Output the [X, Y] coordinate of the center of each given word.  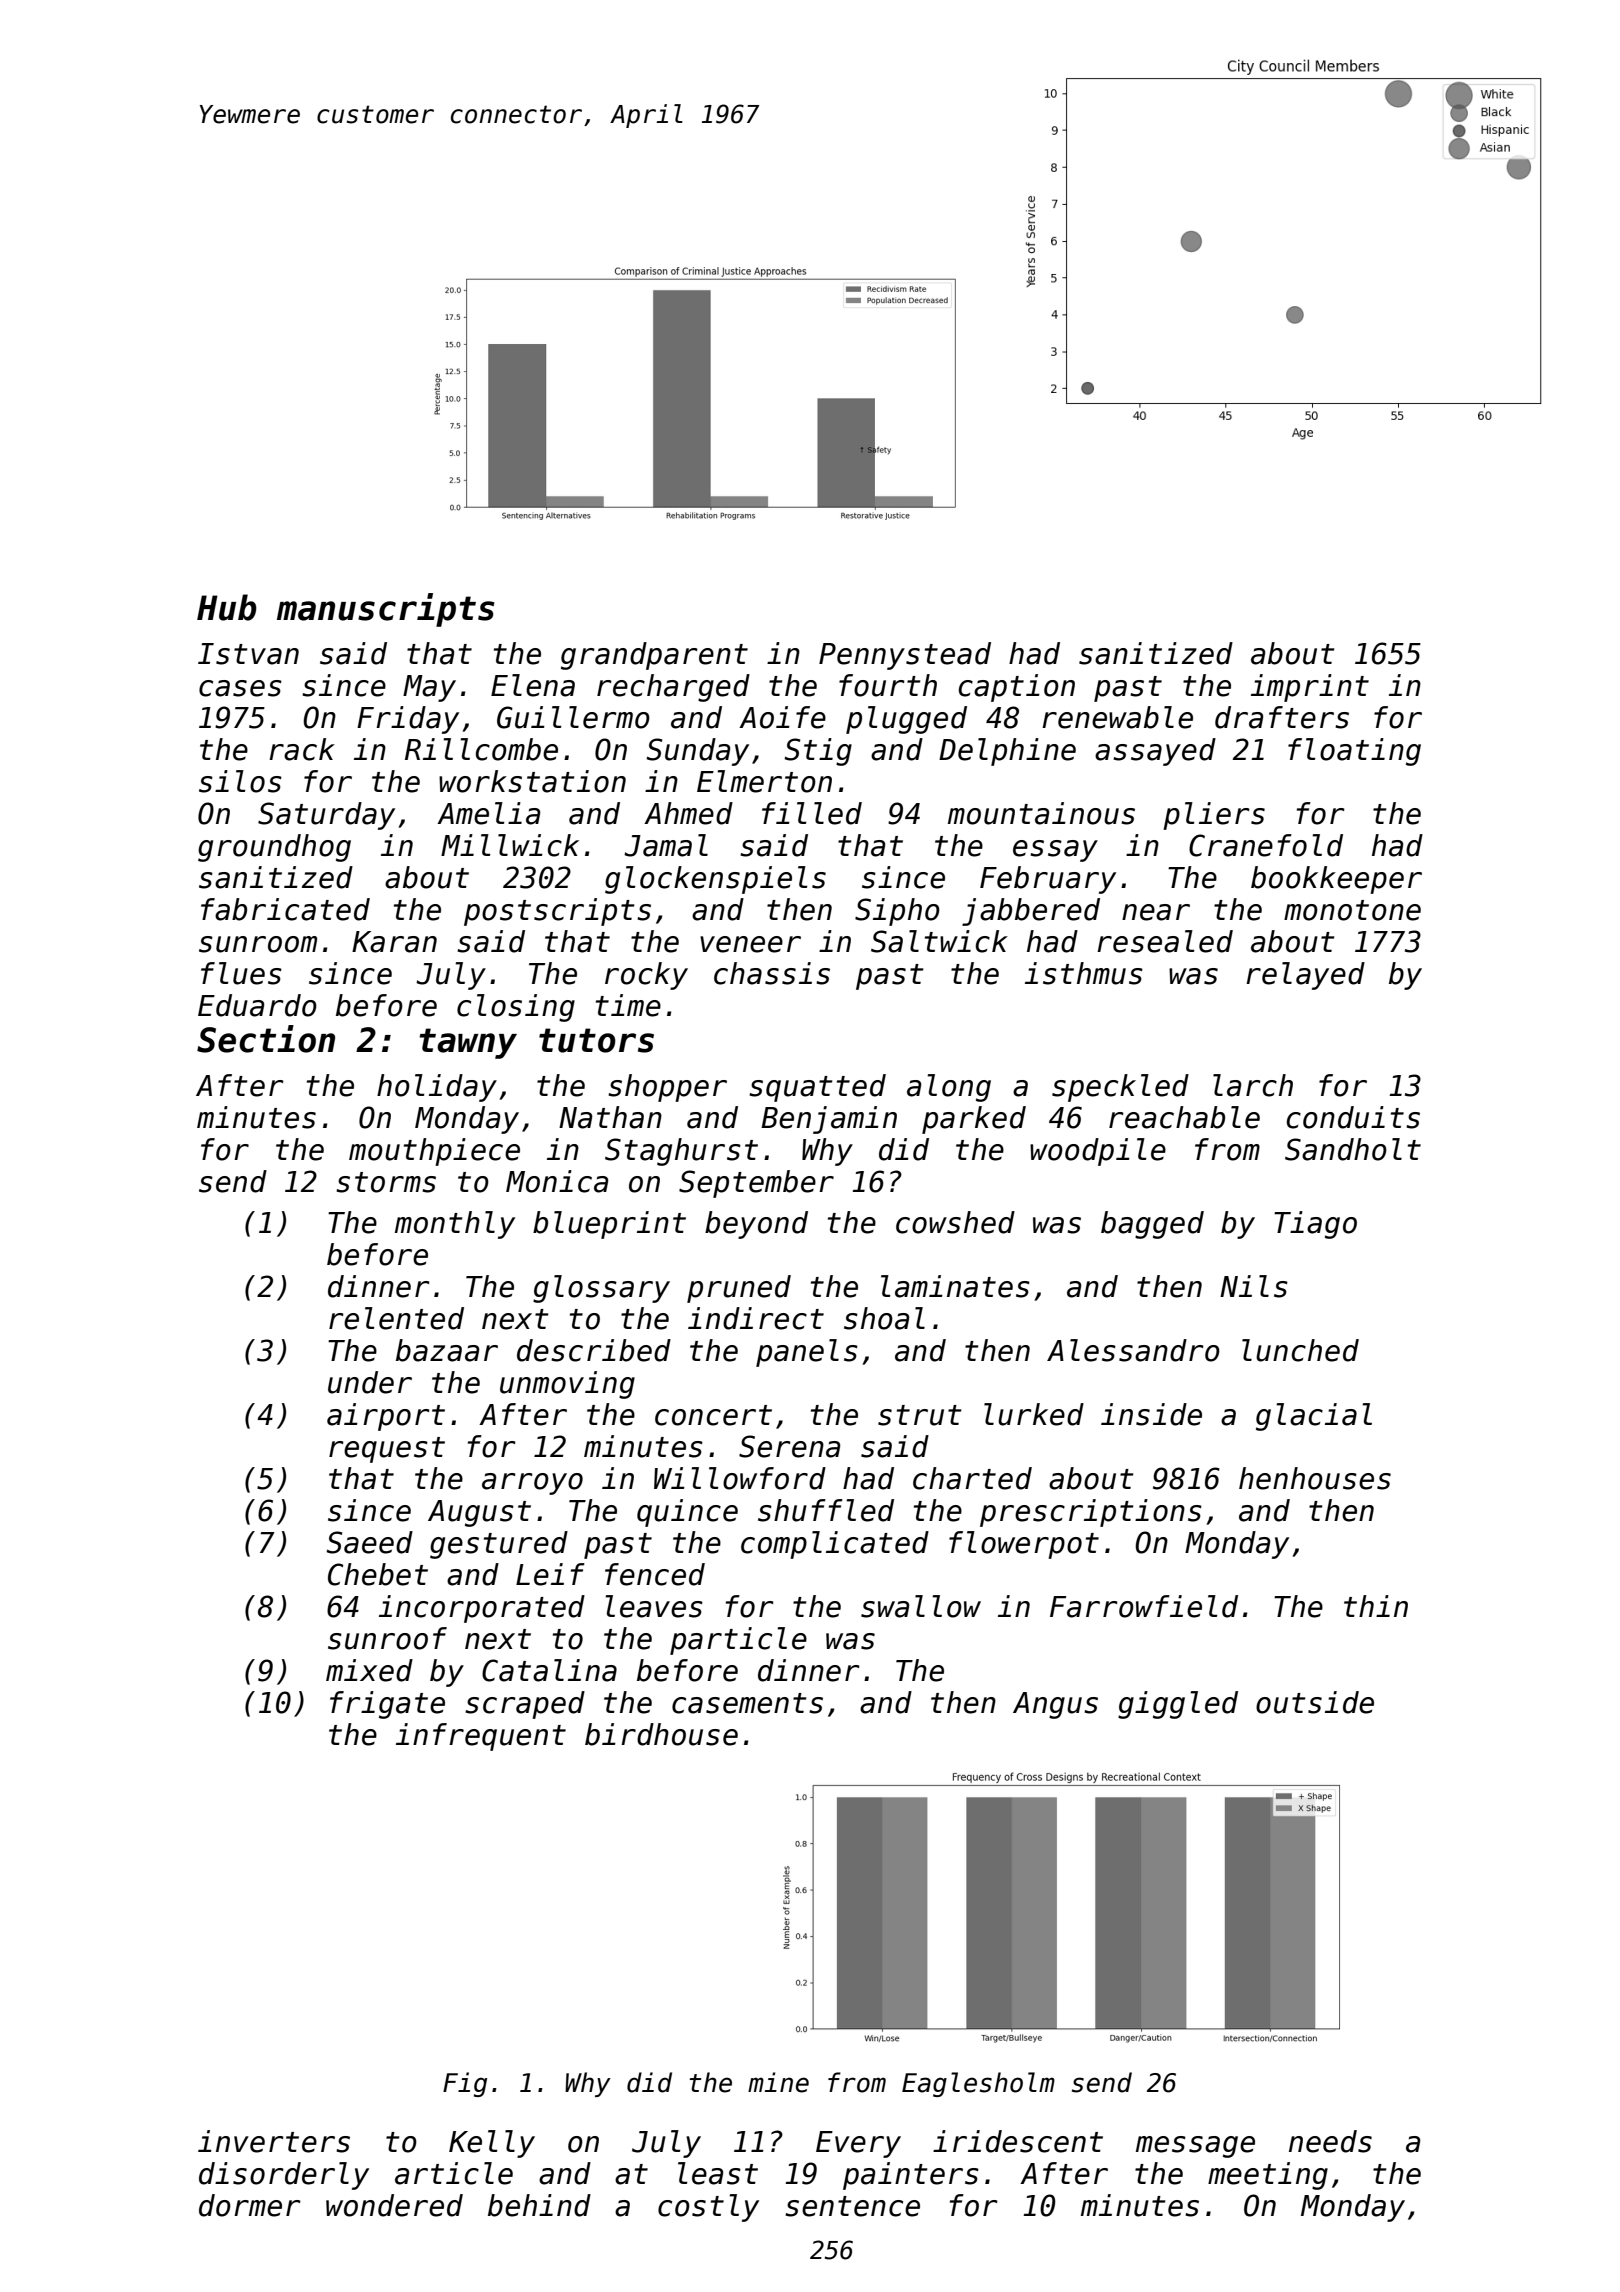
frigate [387, 1705]
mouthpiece [434, 1152]
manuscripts [386, 610]
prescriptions [1091, 1513]
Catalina [549, 1670]
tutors [596, 1040]
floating [1354, 752]
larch [1253, 1085]
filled [812, 813]
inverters [274, 2141]
